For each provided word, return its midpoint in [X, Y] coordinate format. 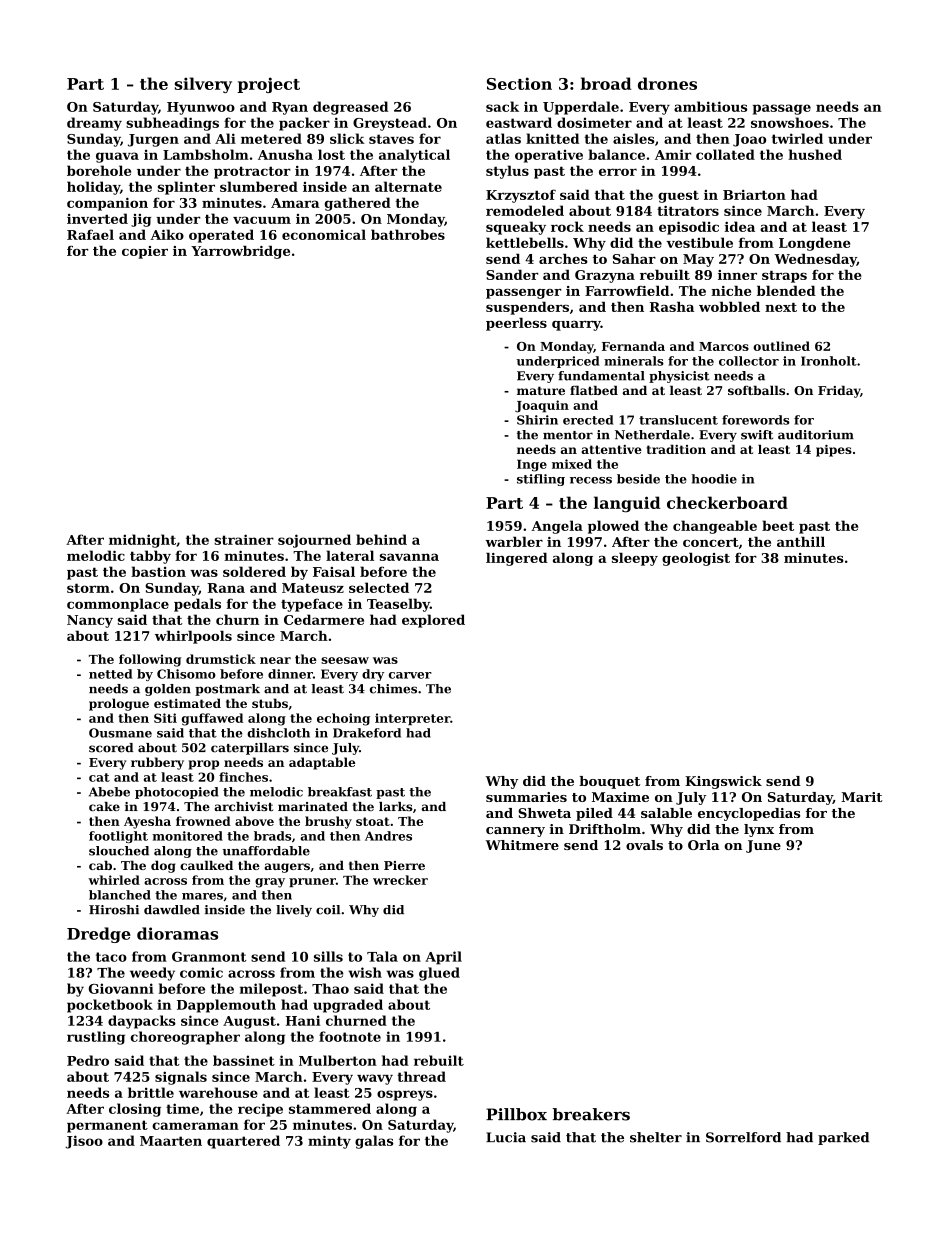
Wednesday [815, 260]
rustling [96, 1038]
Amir [673, 154]
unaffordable [266, 851]
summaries [526, 797]
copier [145, 252]
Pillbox [516, 1114]
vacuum [262, 220]
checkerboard [727, 502]
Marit [861, 797]
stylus [507, 172]
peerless [516, 324]
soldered [254, 571]
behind [381, 539]
